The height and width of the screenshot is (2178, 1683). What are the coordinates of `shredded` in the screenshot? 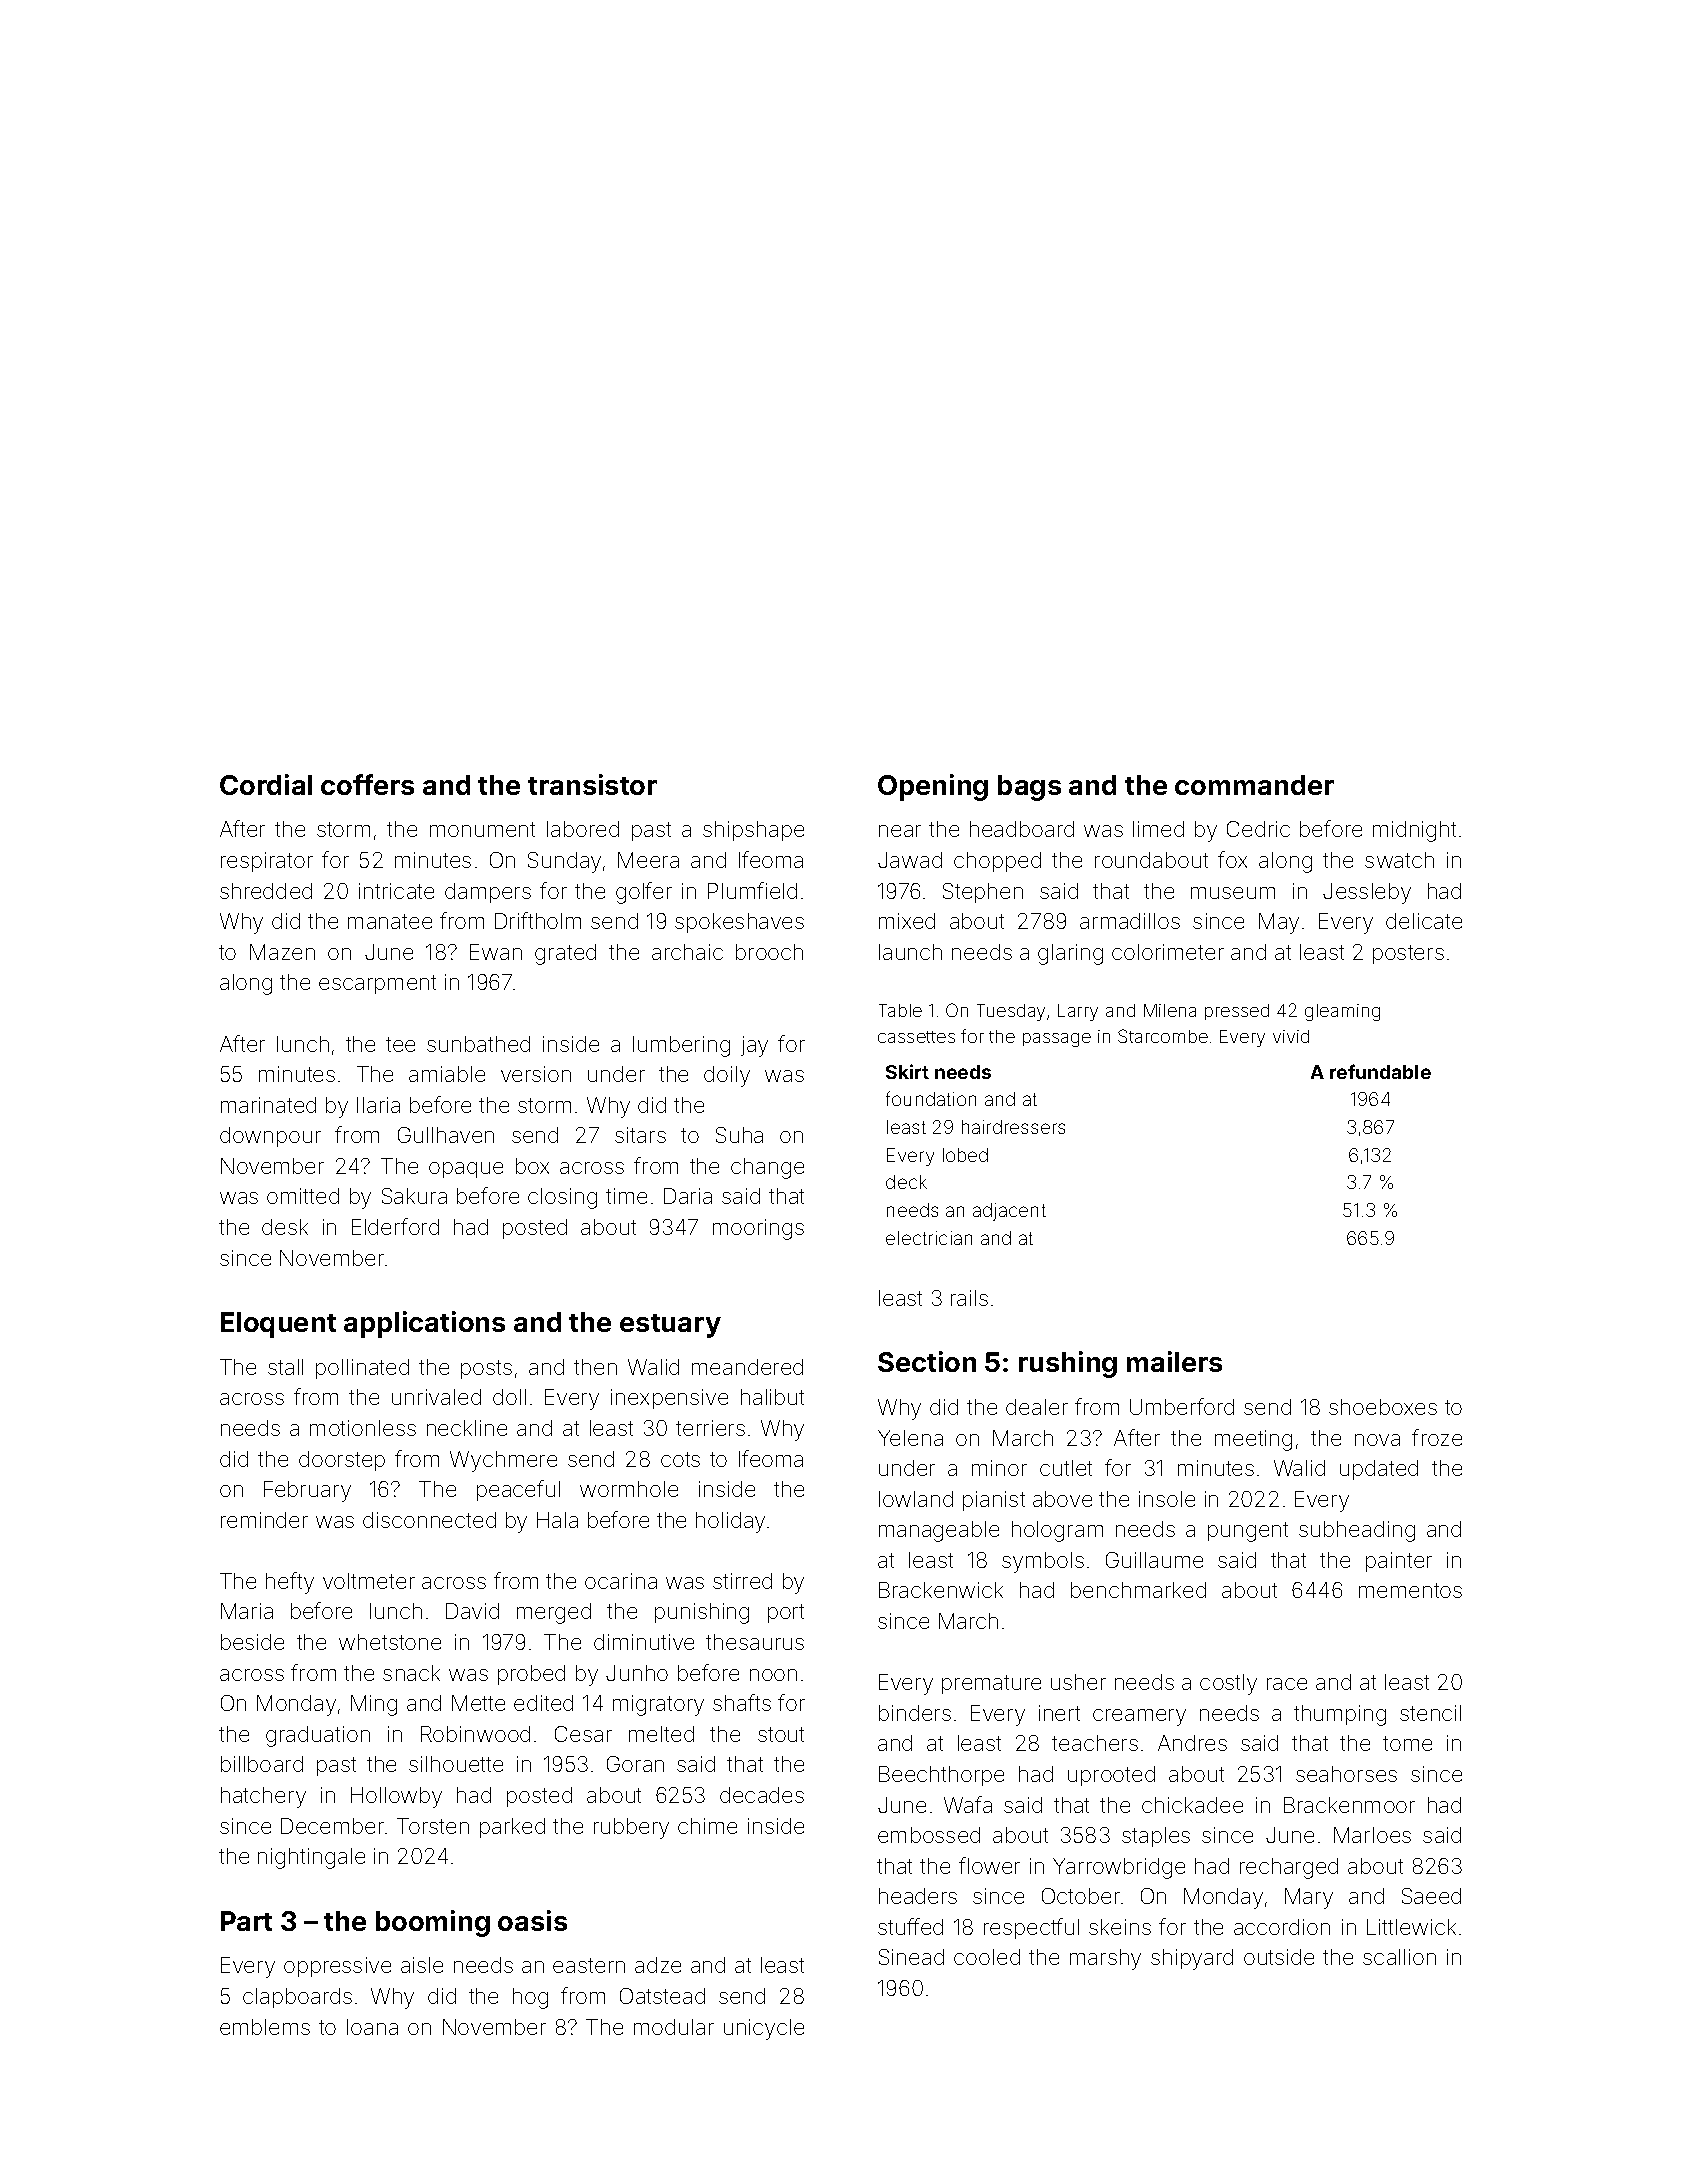 It's located at (266, 891).
